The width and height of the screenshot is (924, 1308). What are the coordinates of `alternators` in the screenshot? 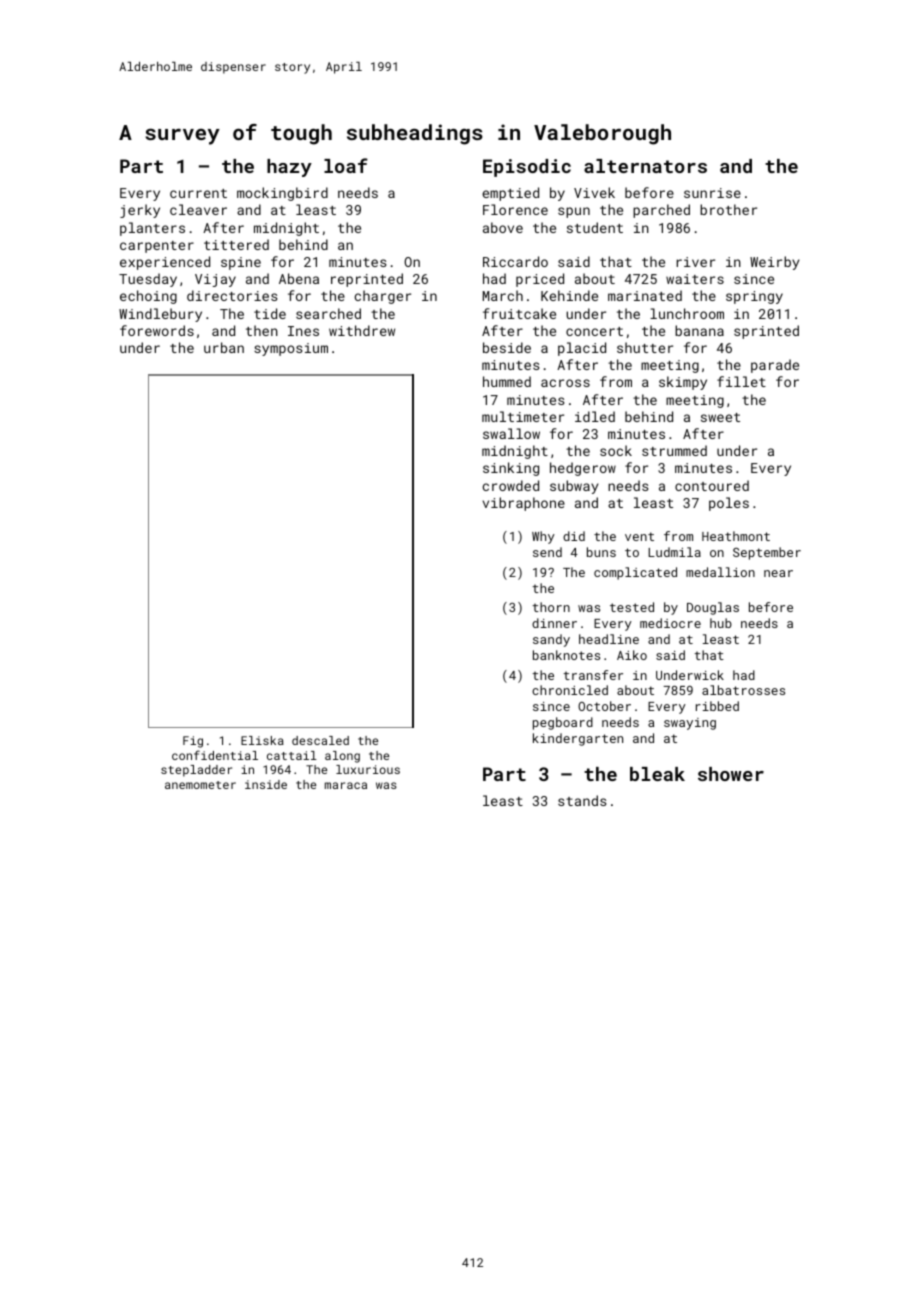 It's located at (645, 166).
